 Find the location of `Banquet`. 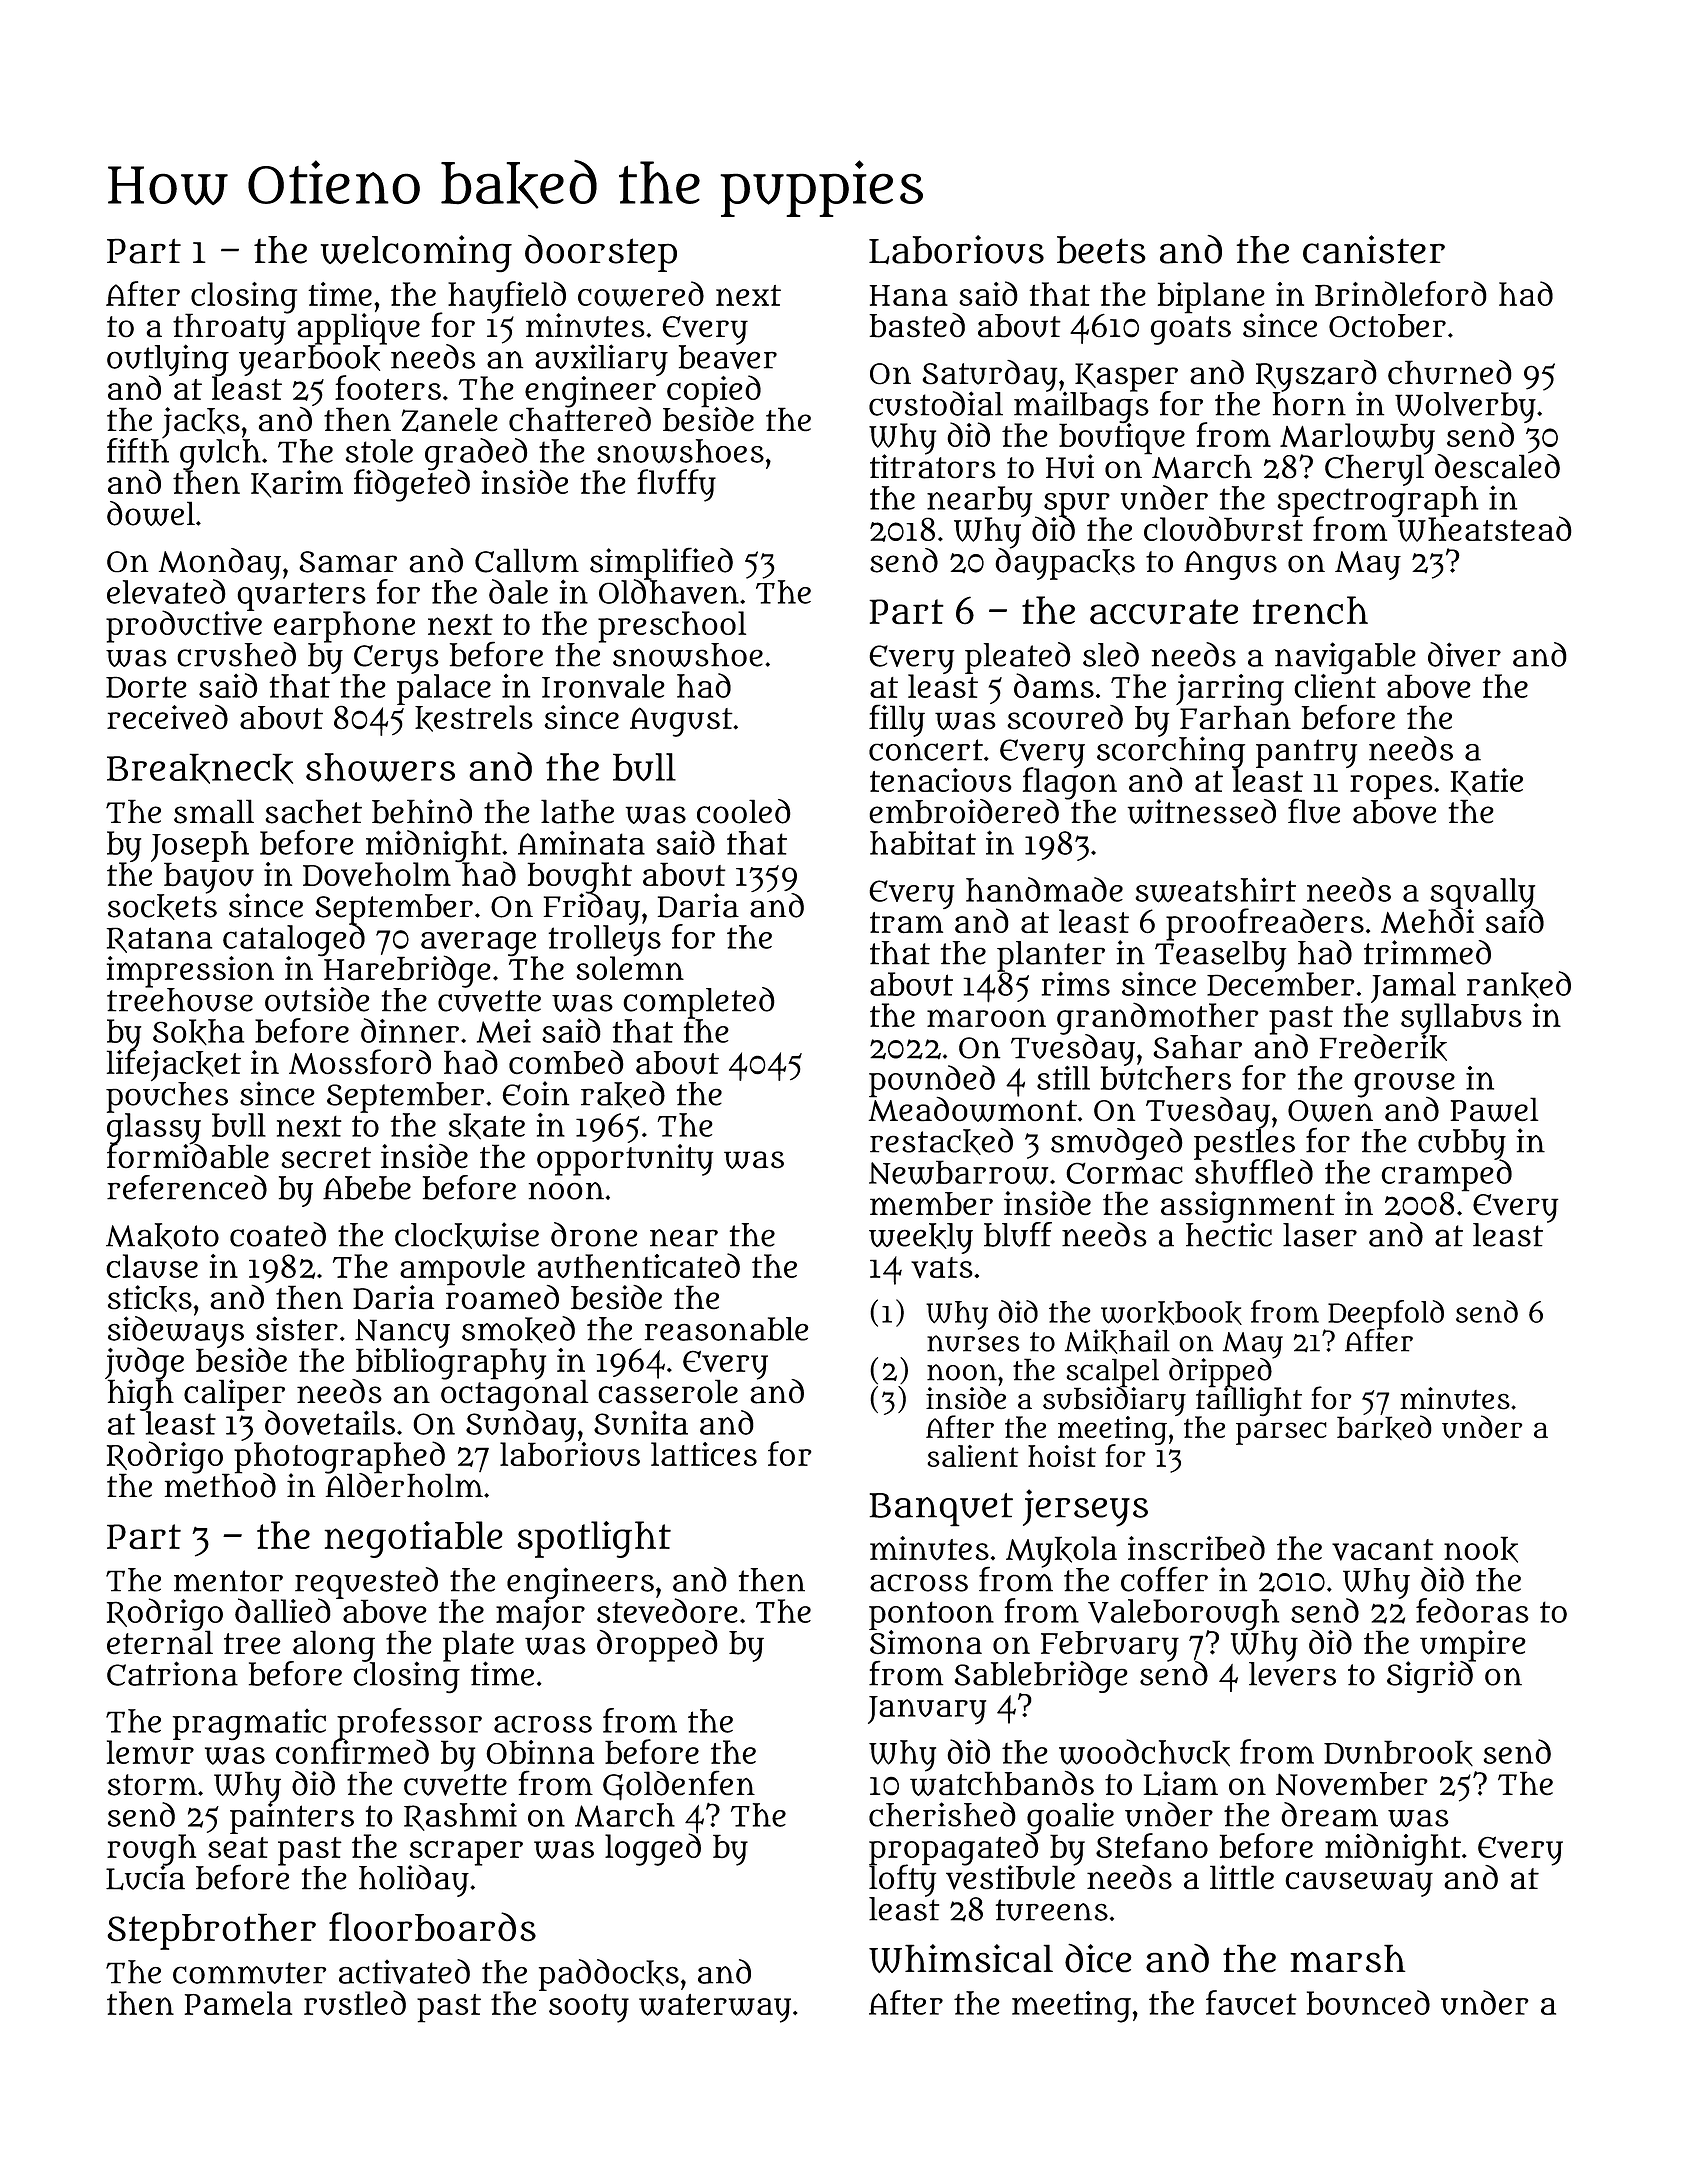

Banquet is located at coordinates (941, 1510).
